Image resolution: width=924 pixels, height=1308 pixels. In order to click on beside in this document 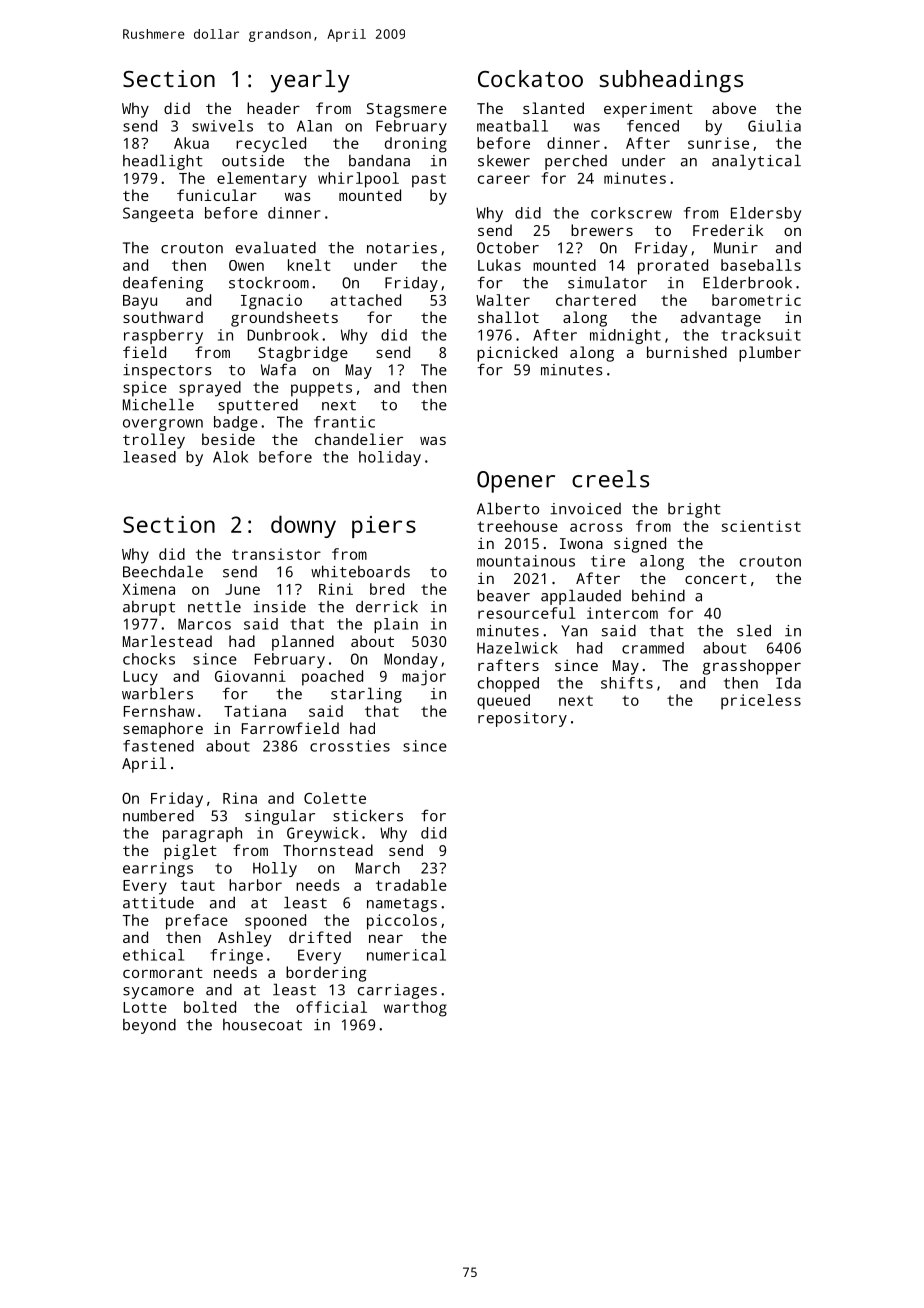, I will do `click(228, 439)`.
